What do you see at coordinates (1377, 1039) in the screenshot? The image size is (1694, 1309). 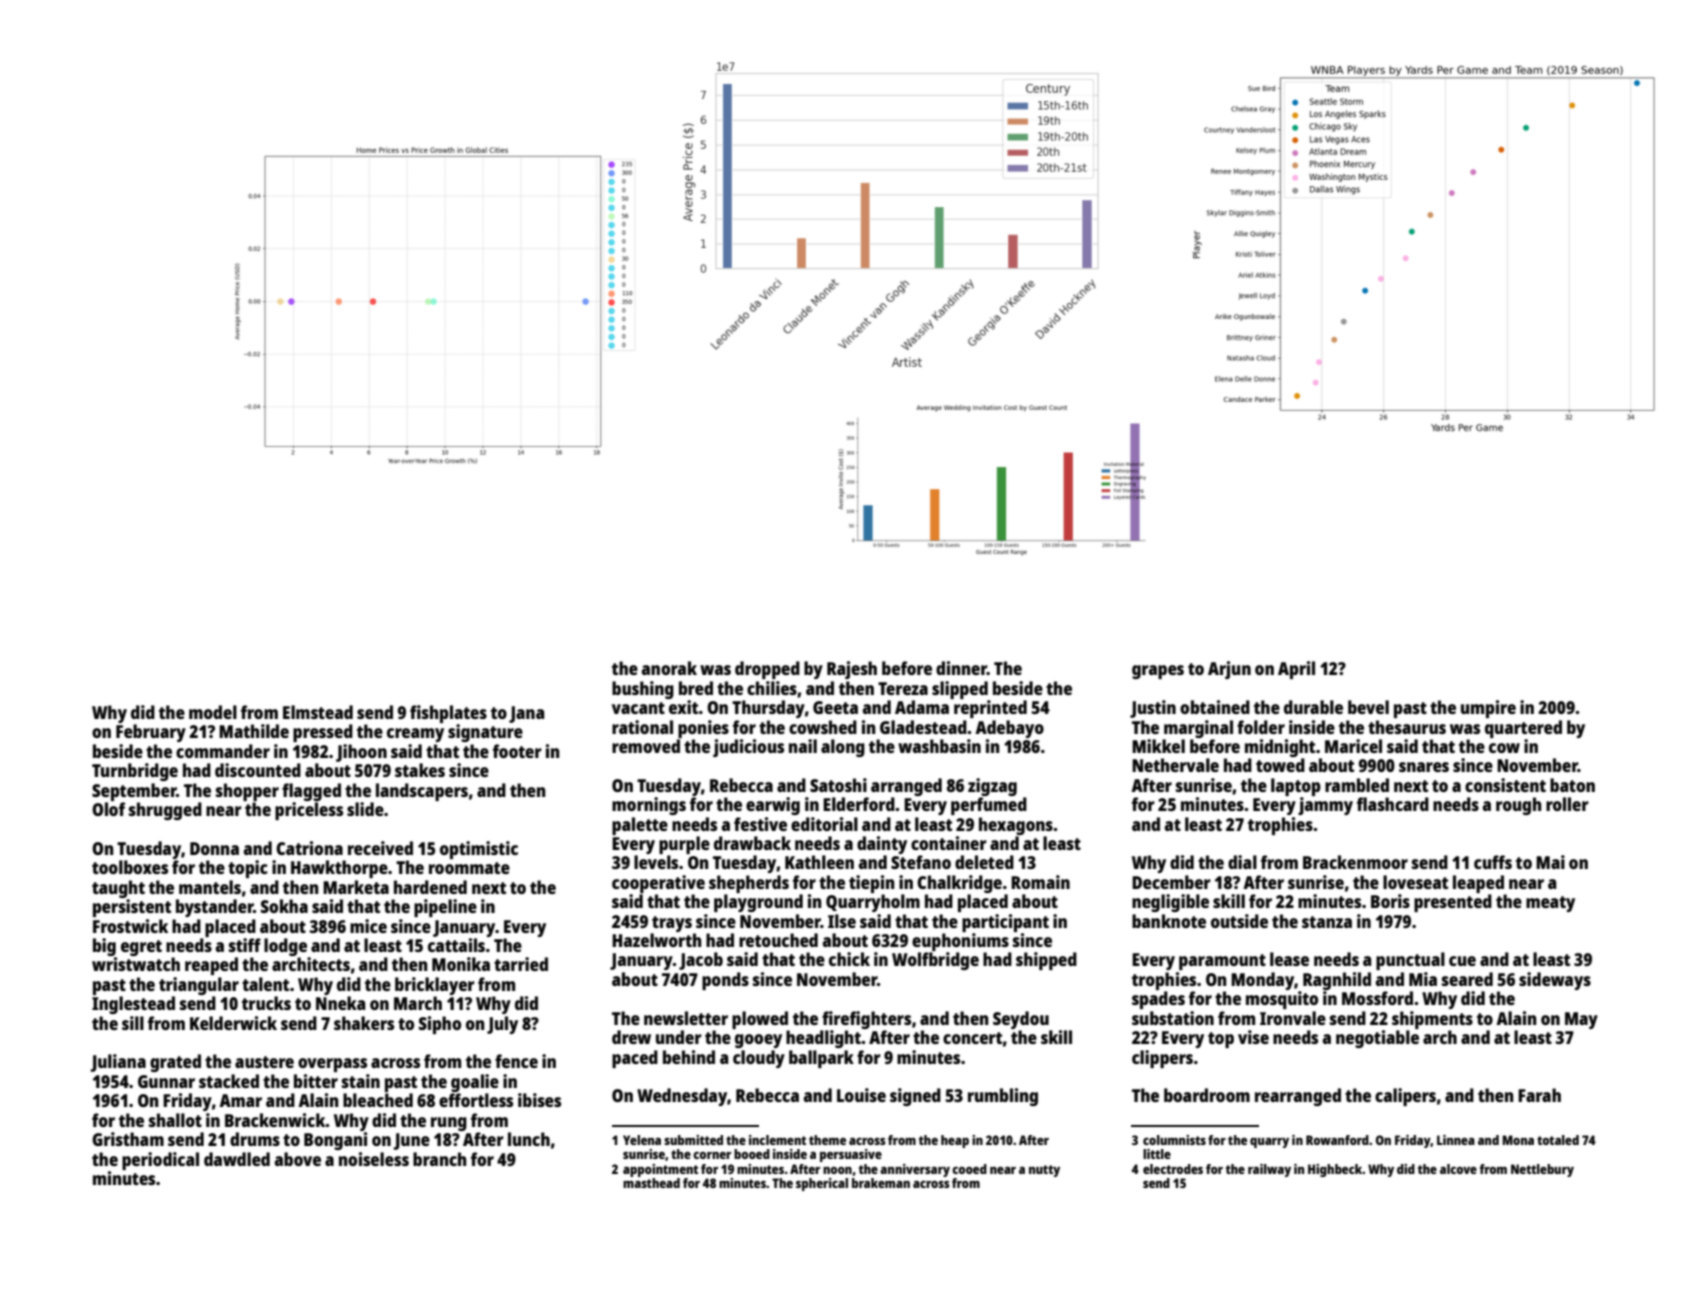 I see `negotiable` at bounding box center [1377, 1039].
